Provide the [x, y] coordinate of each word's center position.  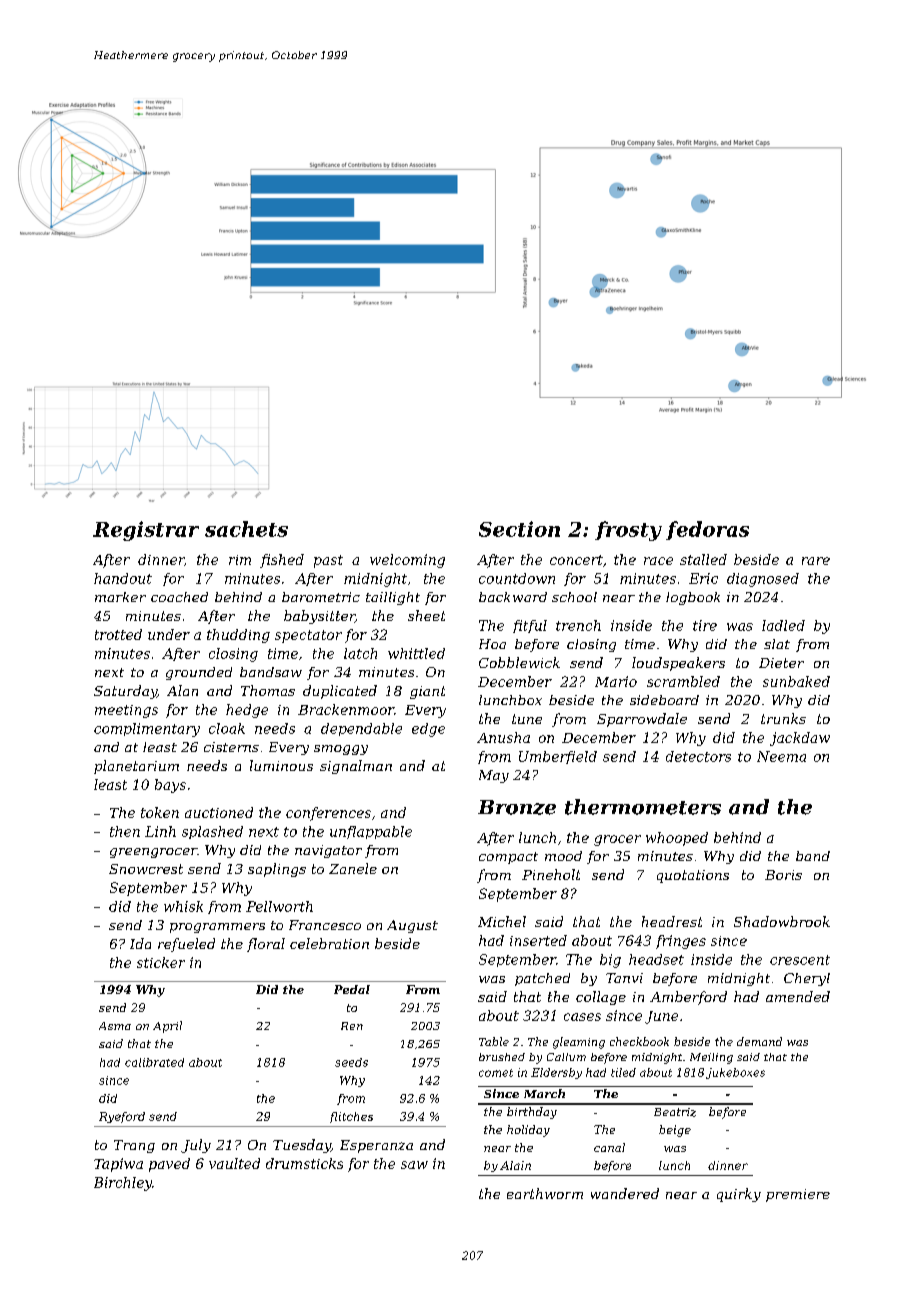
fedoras [707, 530]
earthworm [545, 1193]
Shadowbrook [782, 921]
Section [519, 529]
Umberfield [558, 757]
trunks [783, 718]
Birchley [123, 1184]
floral [266, 945]
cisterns [231, 747]
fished [282, 561]
